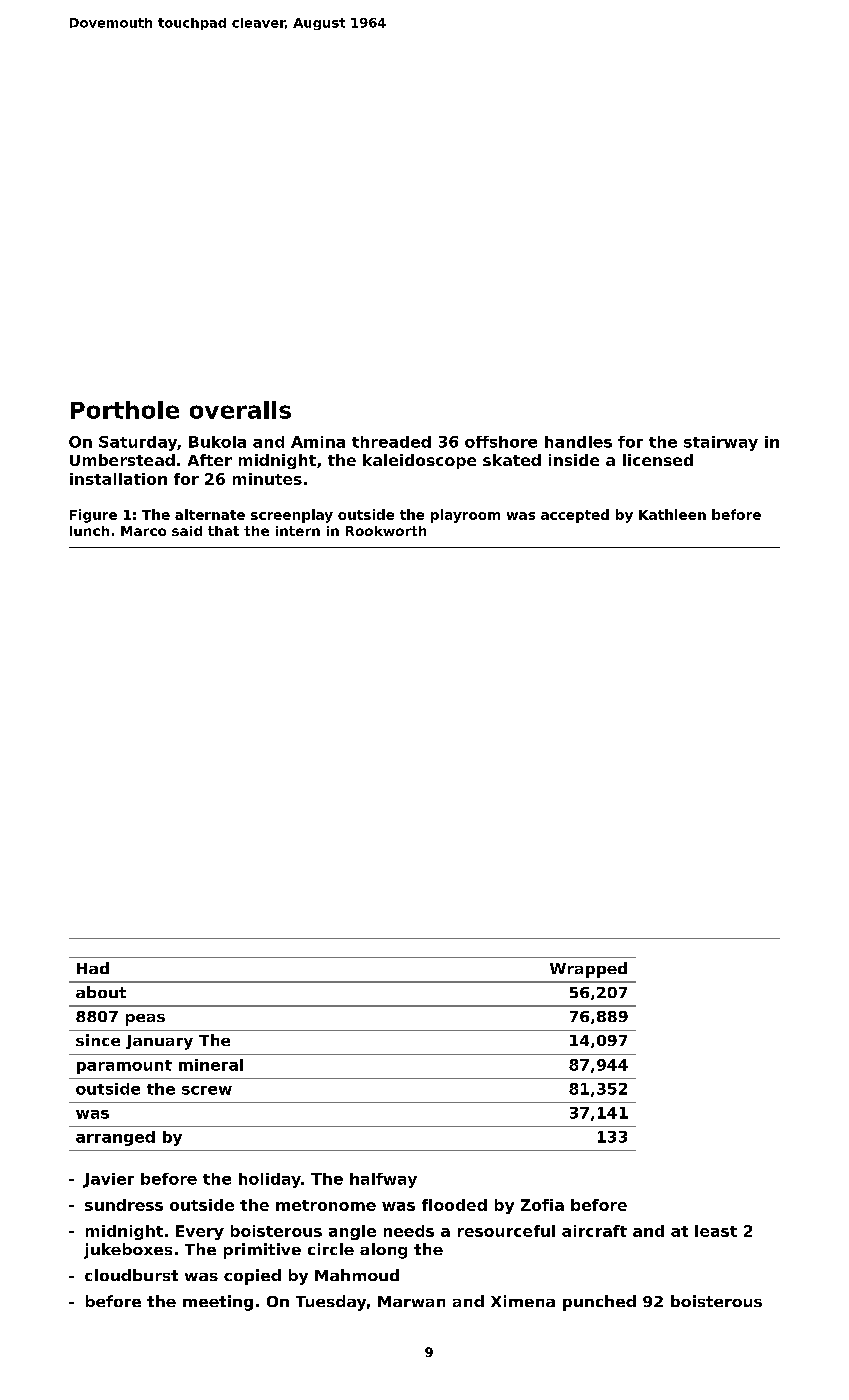  Describe the element at coordinates (588, 970) in the screenshot. I see `Wrapped` at that location.
